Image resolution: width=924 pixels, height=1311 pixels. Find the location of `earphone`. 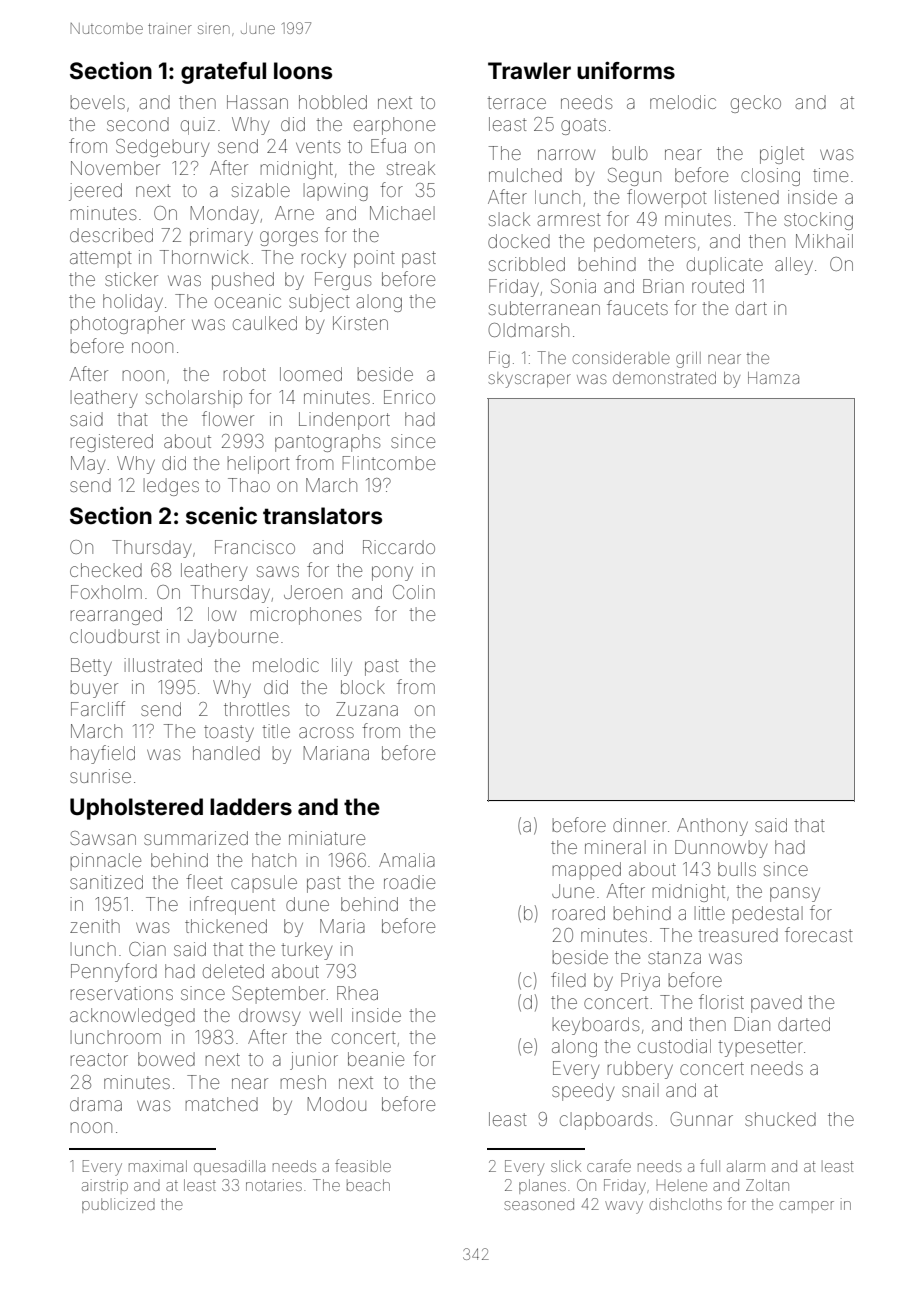

earphone is located at coordinates (394, 126).
